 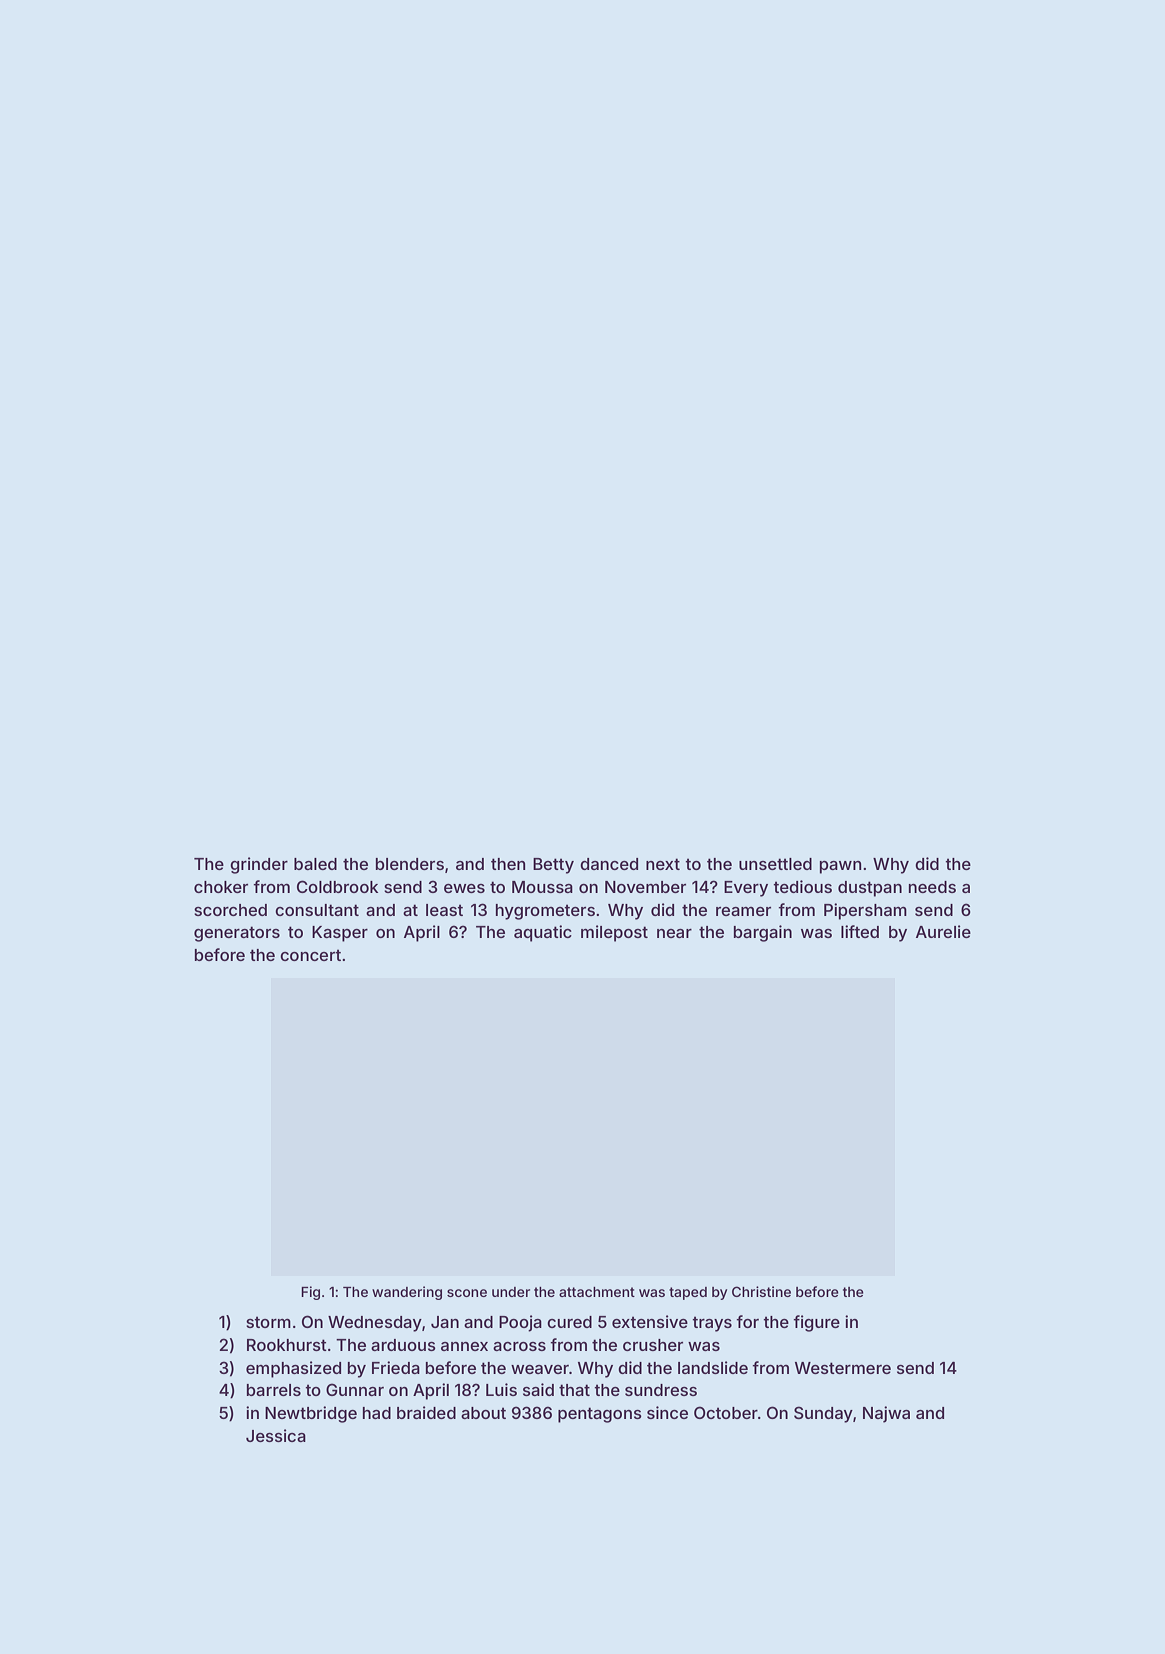 What do you see at coordinates (840, 867) in the page?
I see `pawn` at bounding box center [840, 867].
